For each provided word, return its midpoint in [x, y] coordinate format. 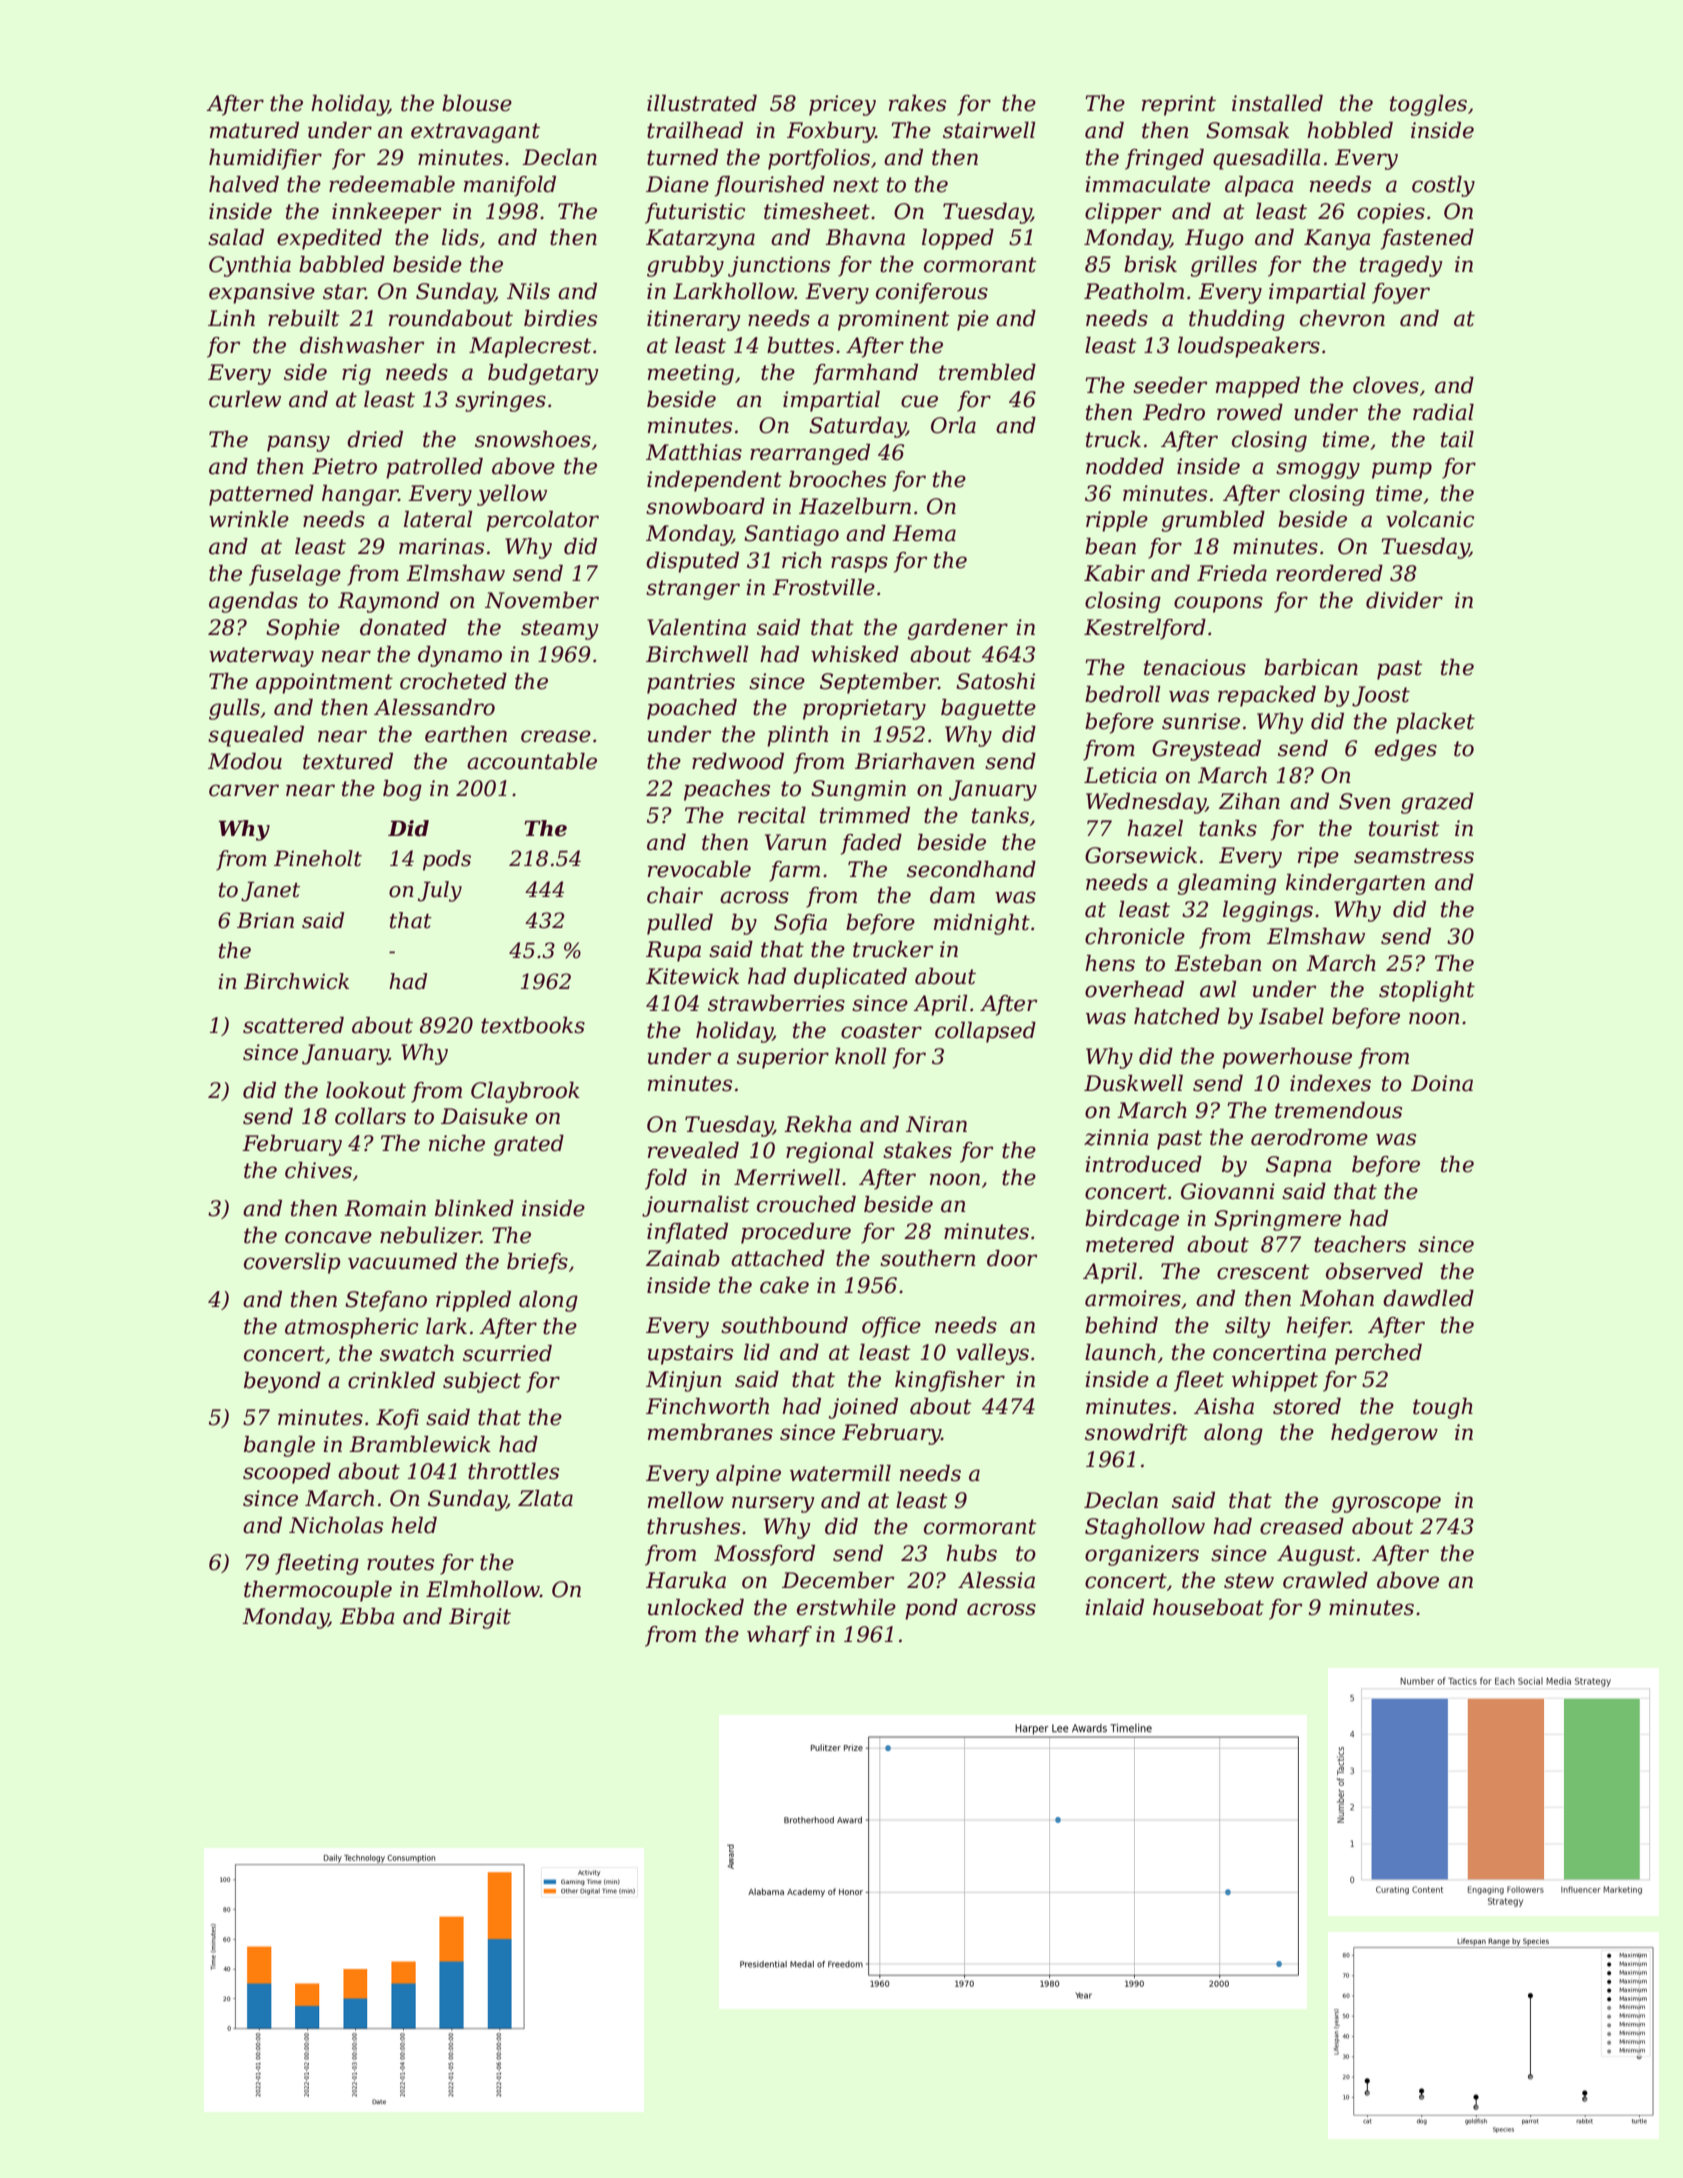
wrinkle [249, 519]
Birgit [480, 1618]
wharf [779, 1636]
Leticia [1120, 775]
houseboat [1208, 1607]
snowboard [705, 506]
